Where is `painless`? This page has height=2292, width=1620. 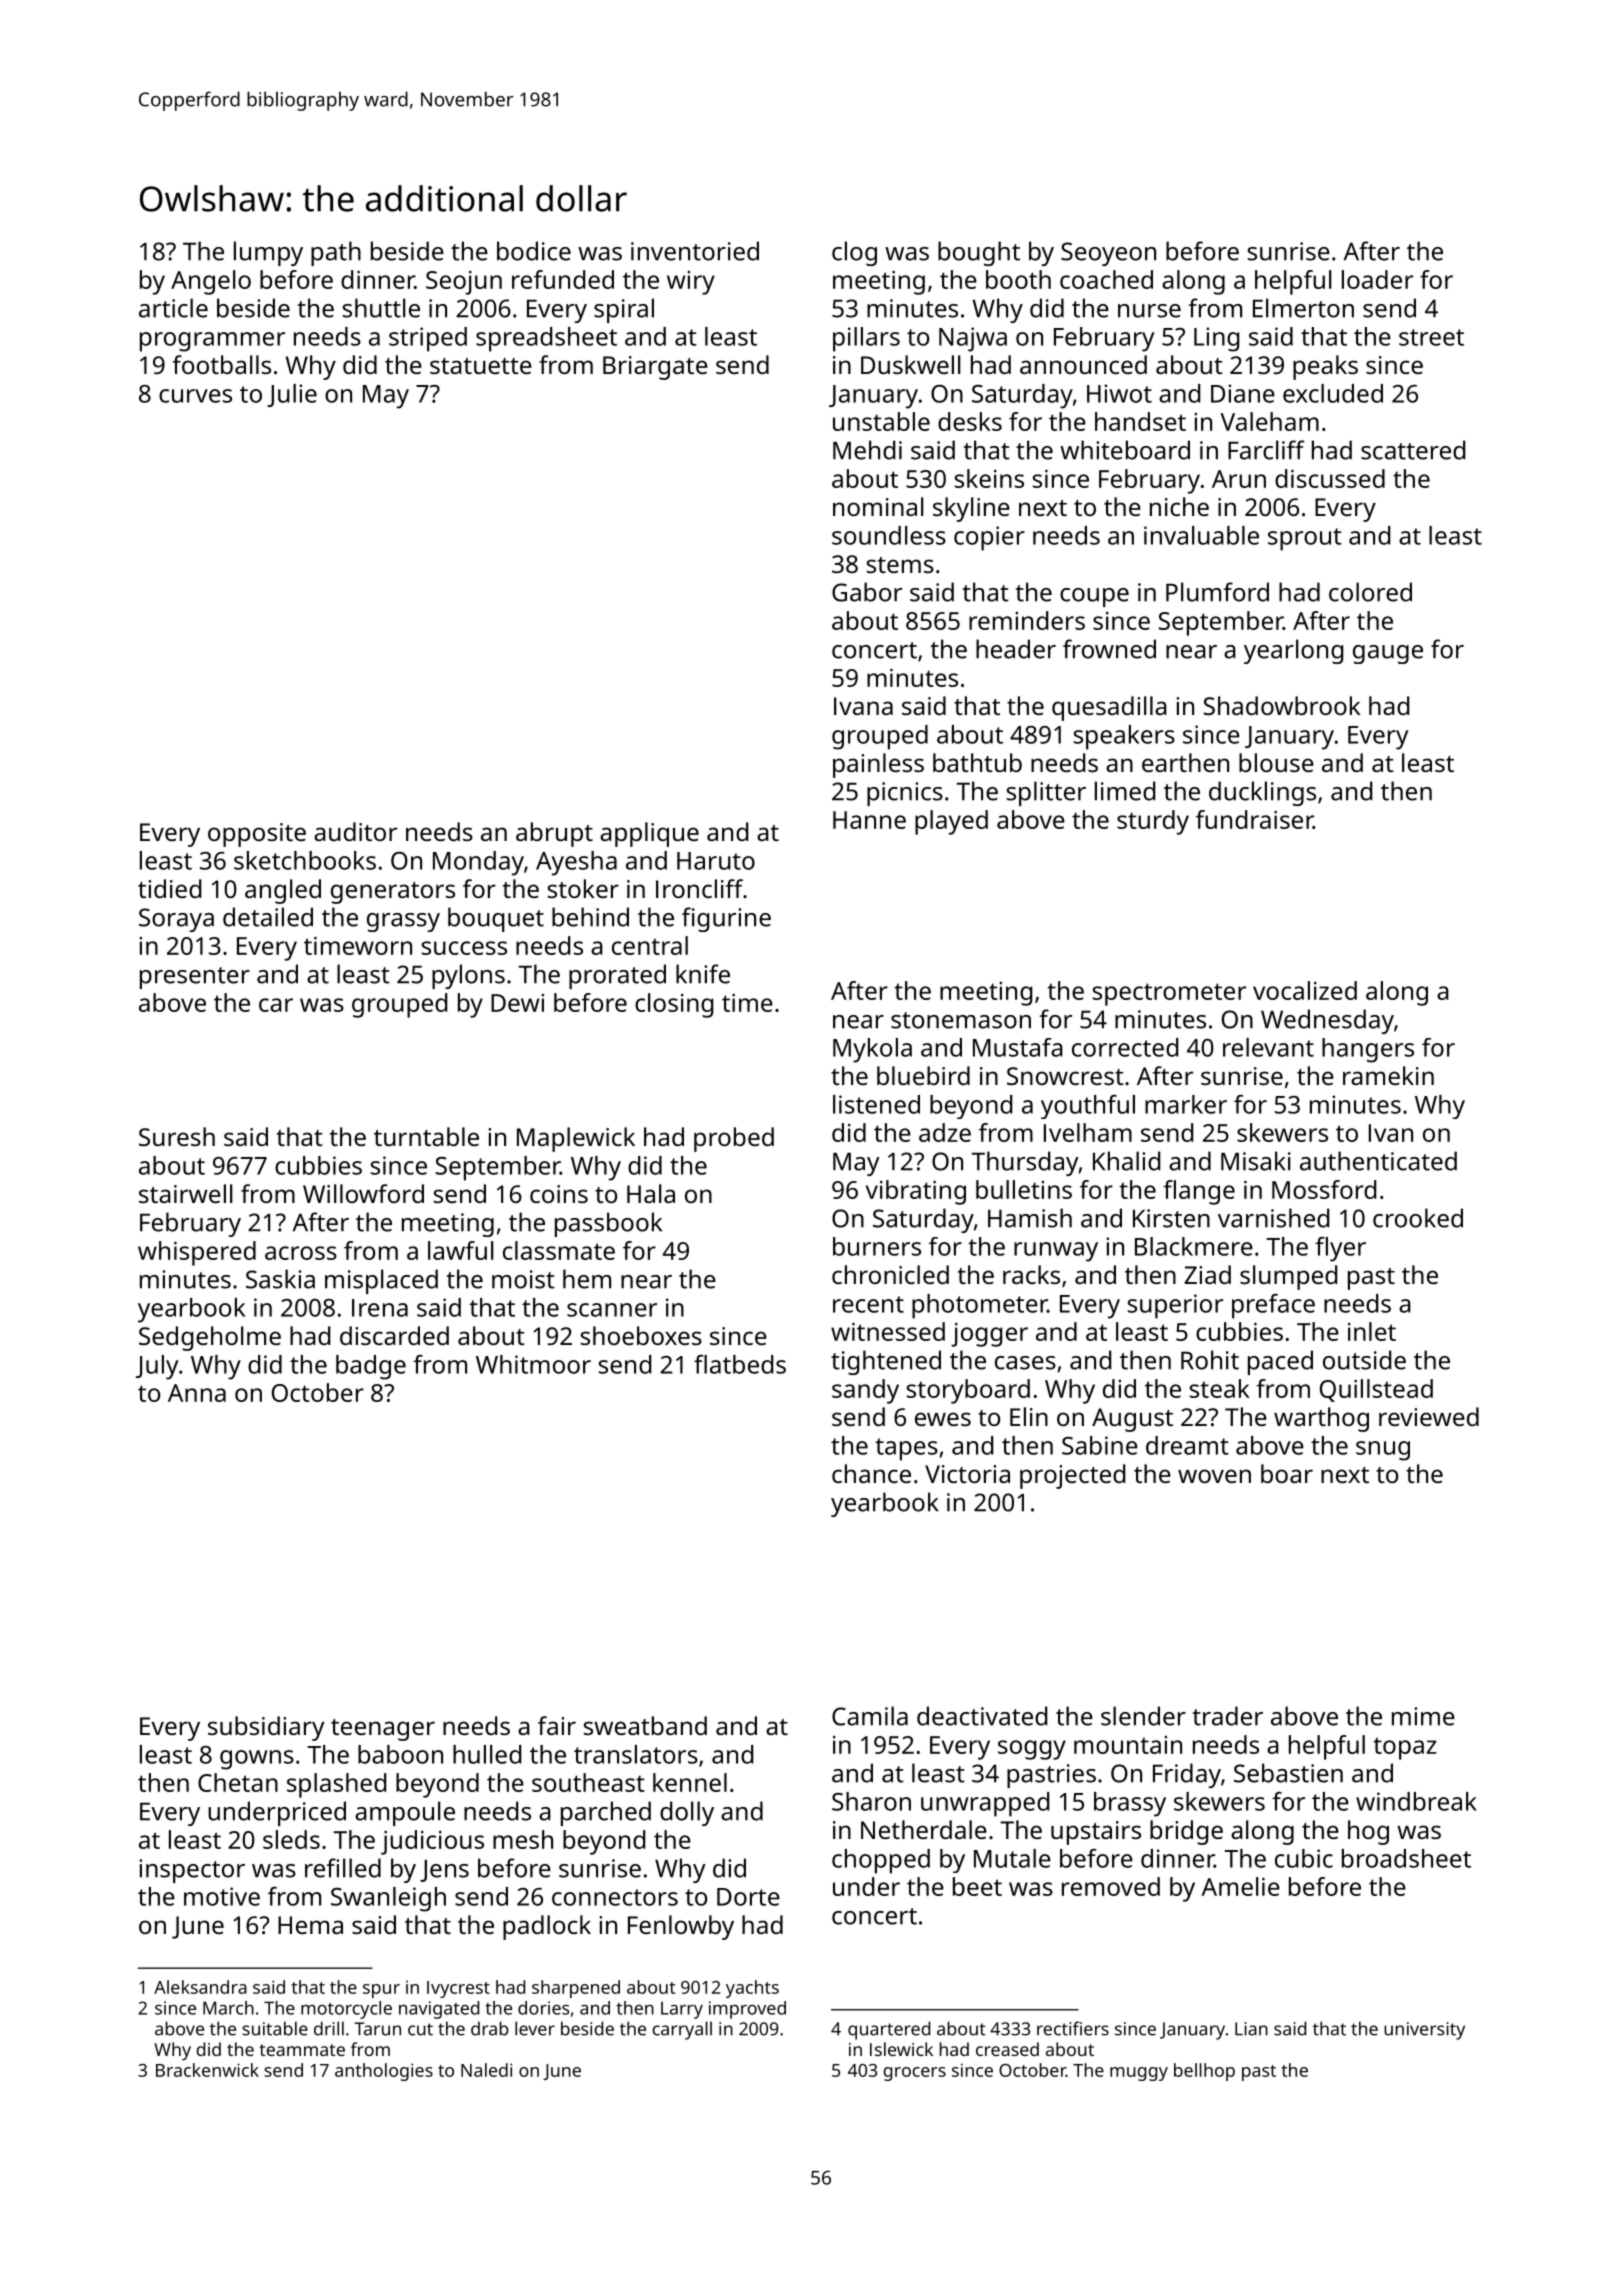 painless is located at coordinates (878, 765).
